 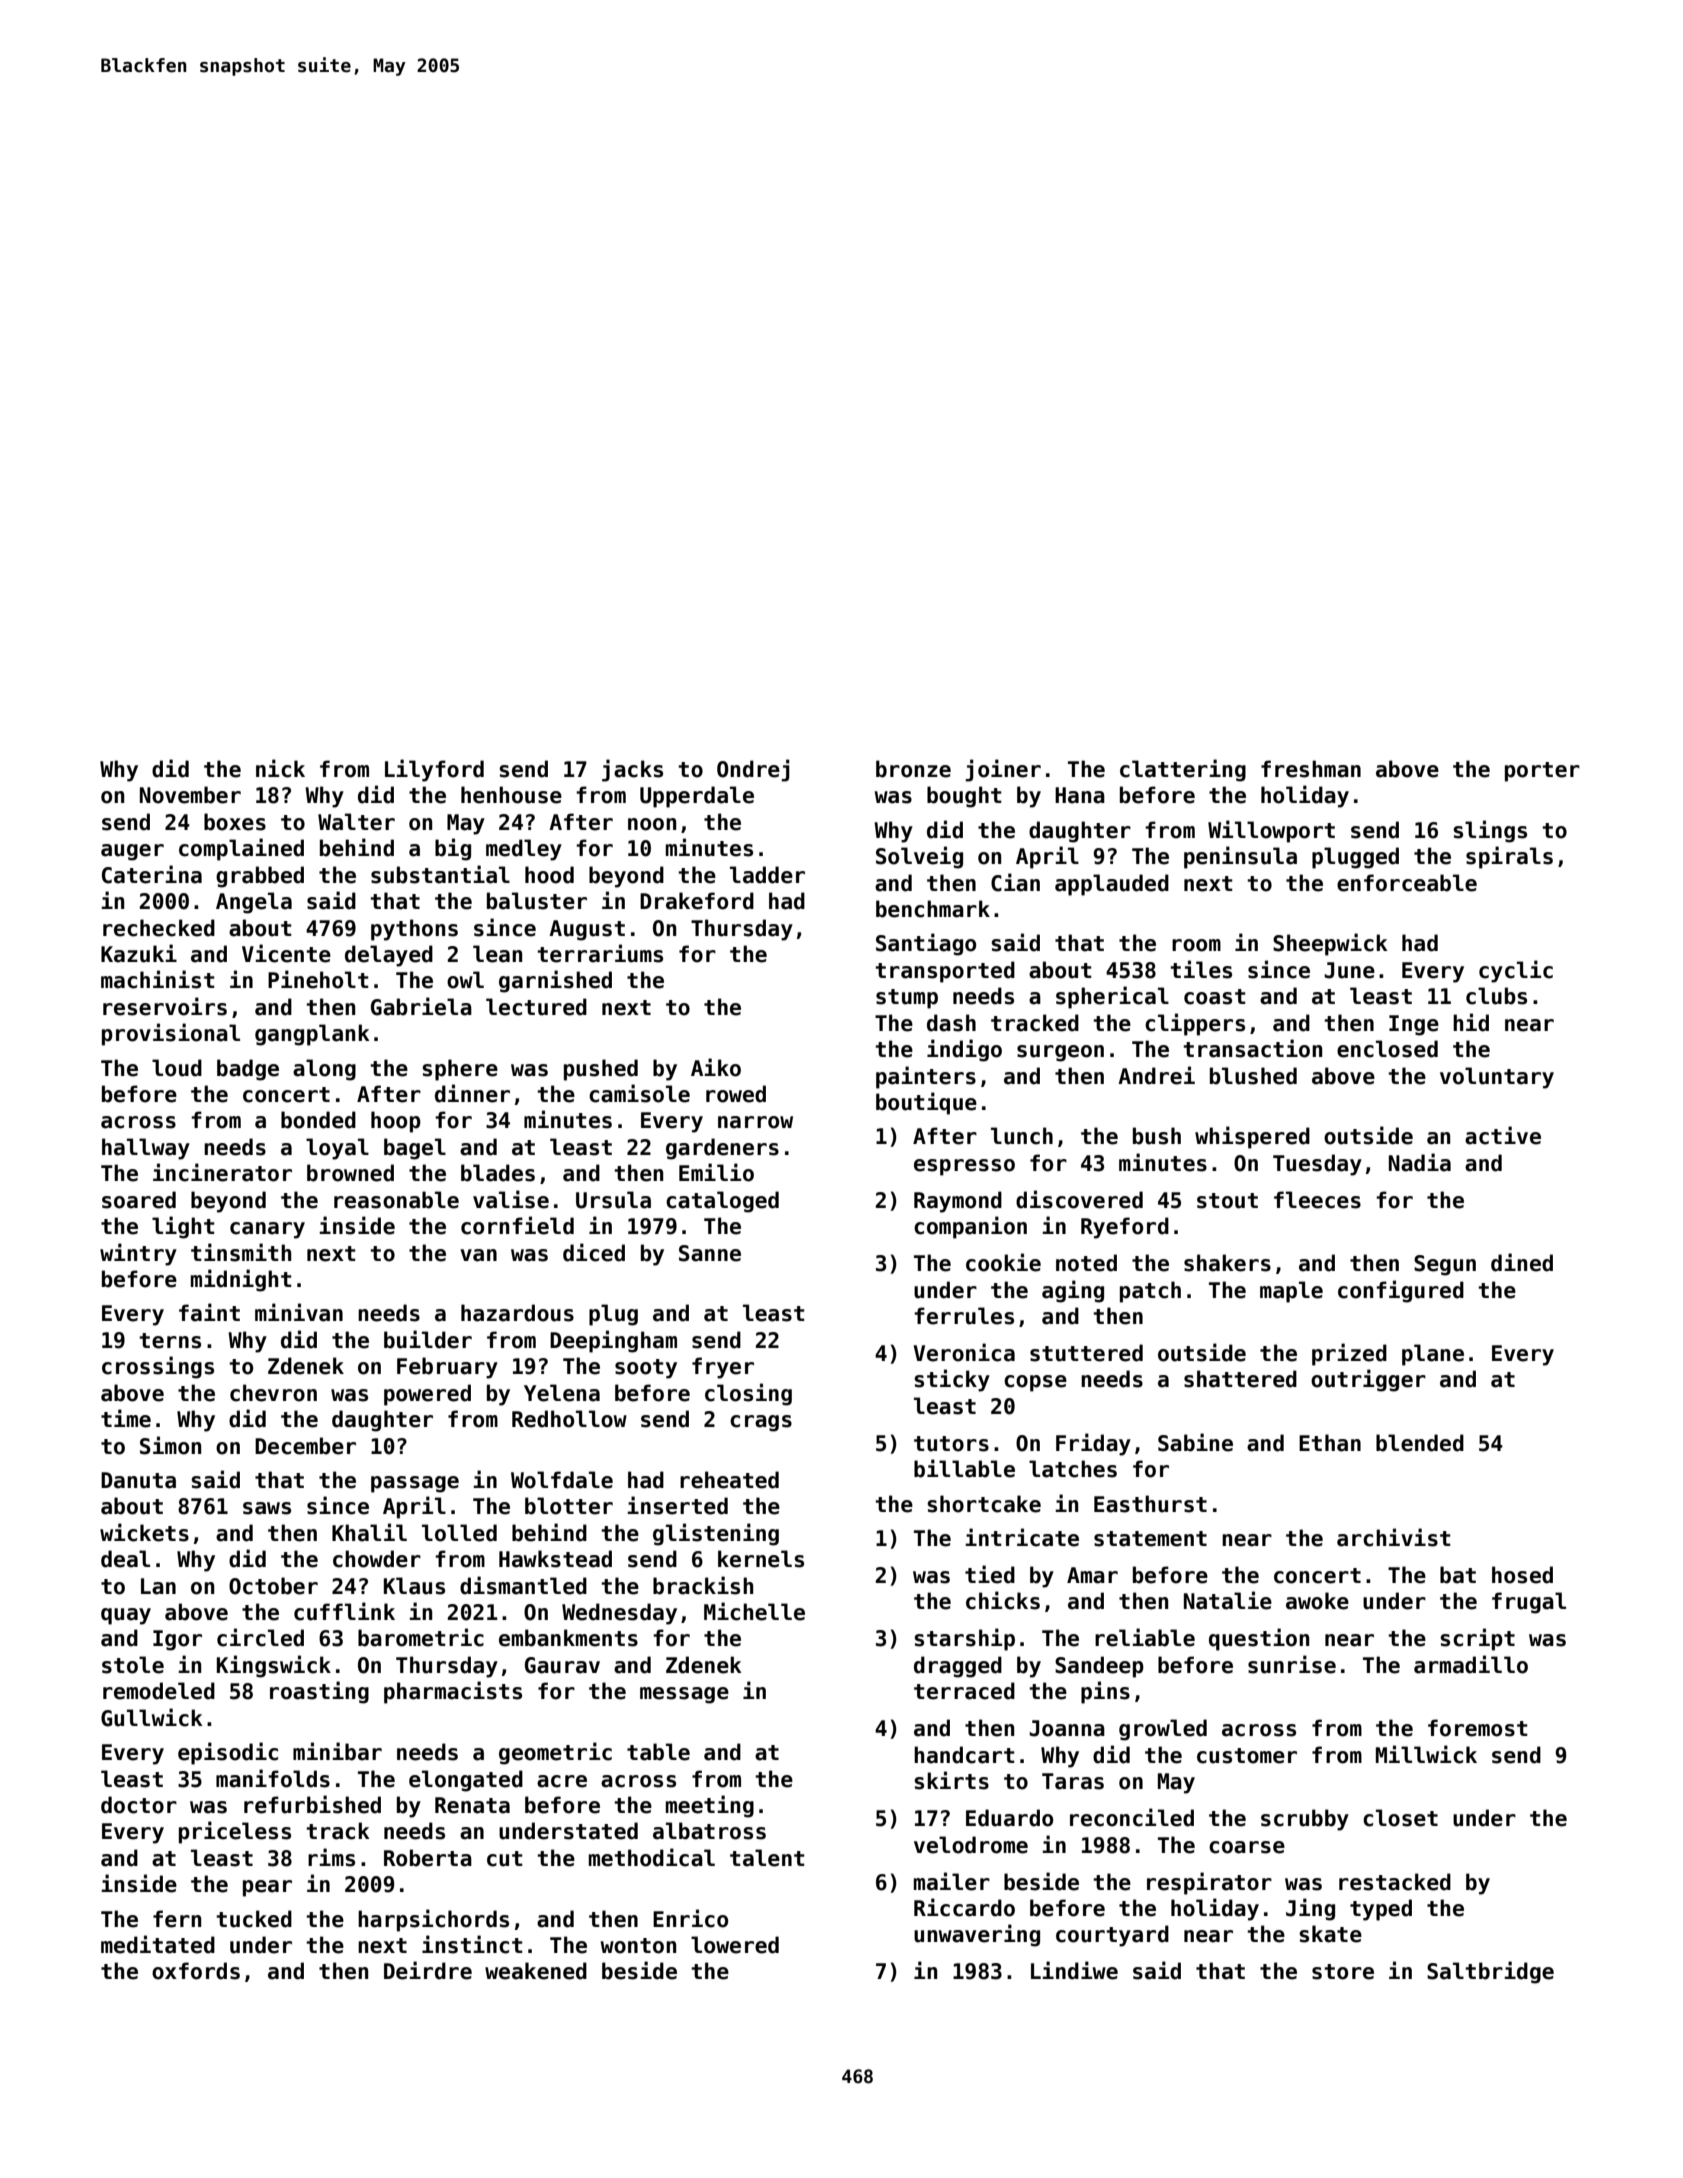 I want to click on terraced, so click(x=964, y=1691).
